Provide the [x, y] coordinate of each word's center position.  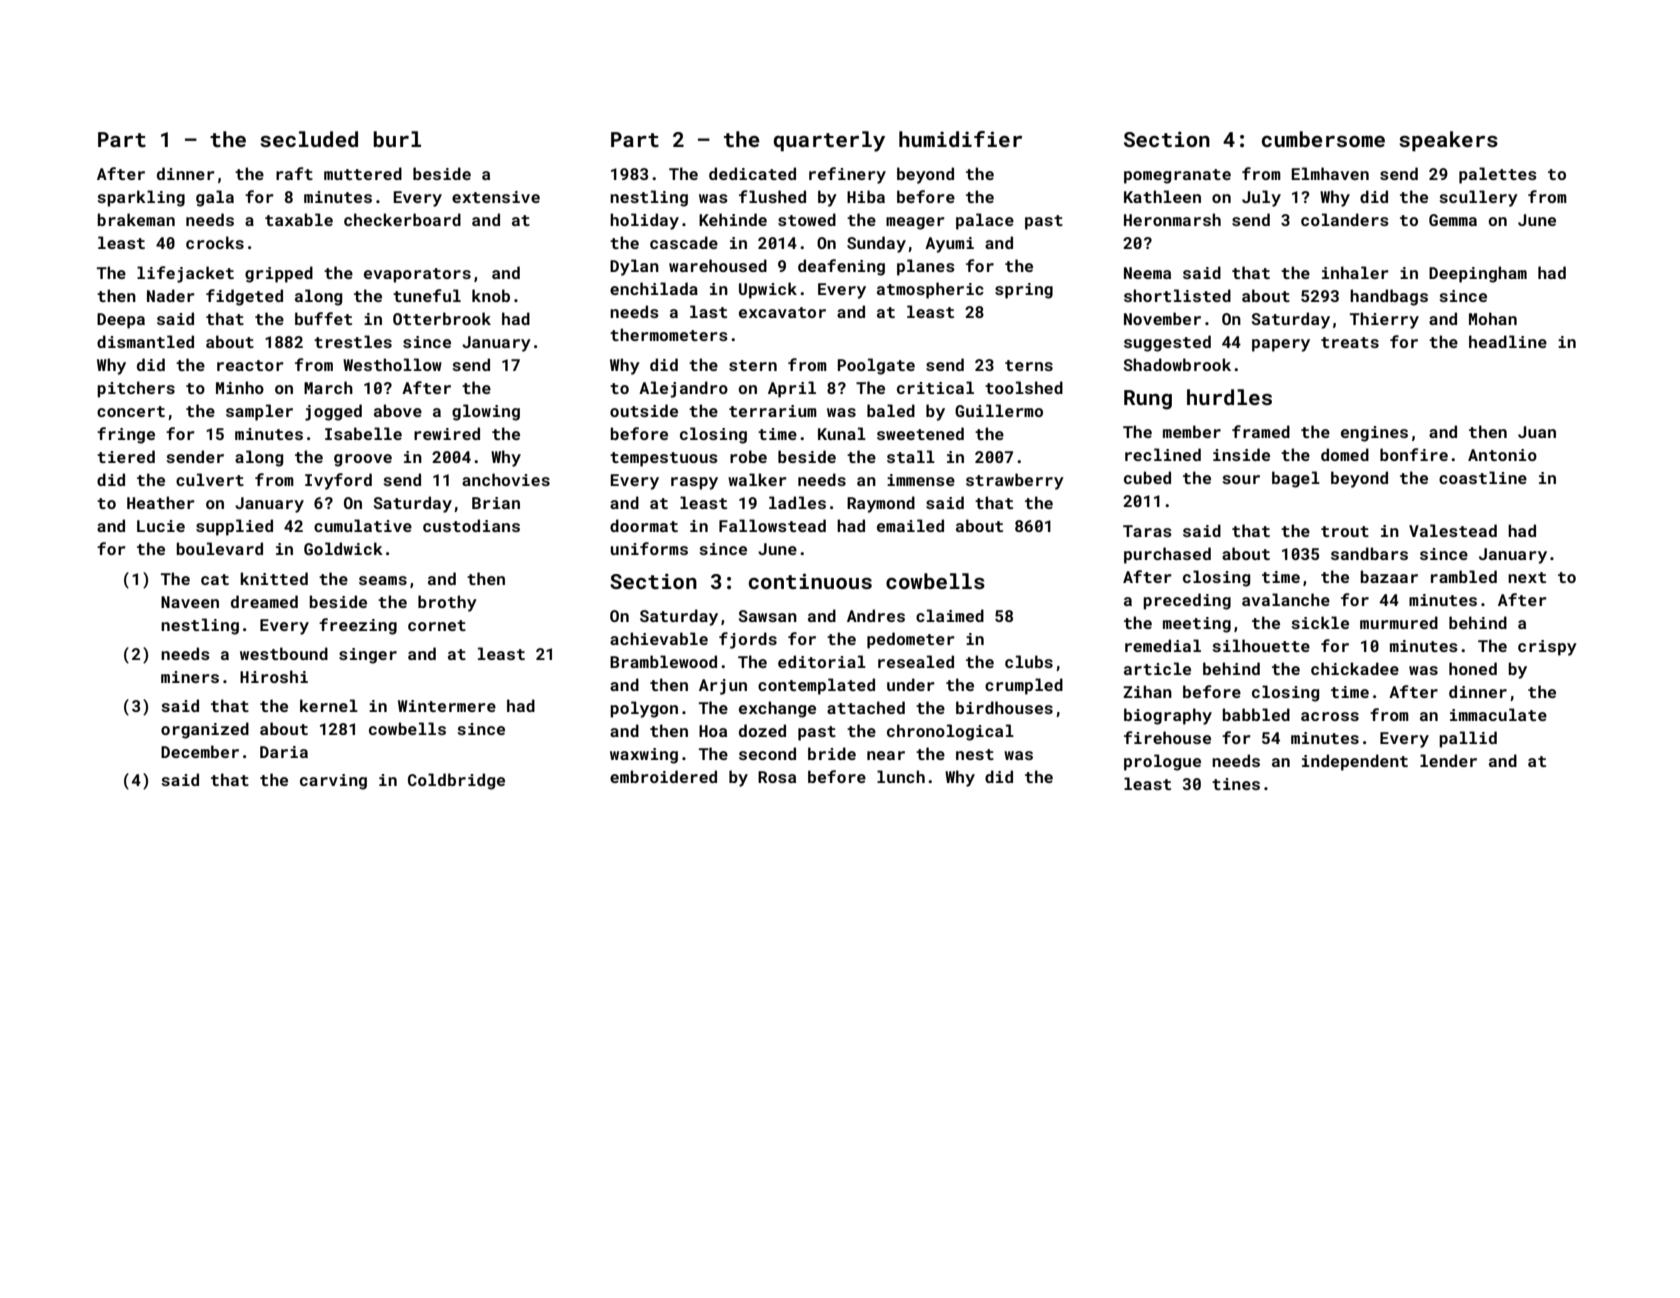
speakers [1448, 141]
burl [397, 139]
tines [1236, 784]
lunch [901, 776]
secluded [309, 139]
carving [333, 782]
